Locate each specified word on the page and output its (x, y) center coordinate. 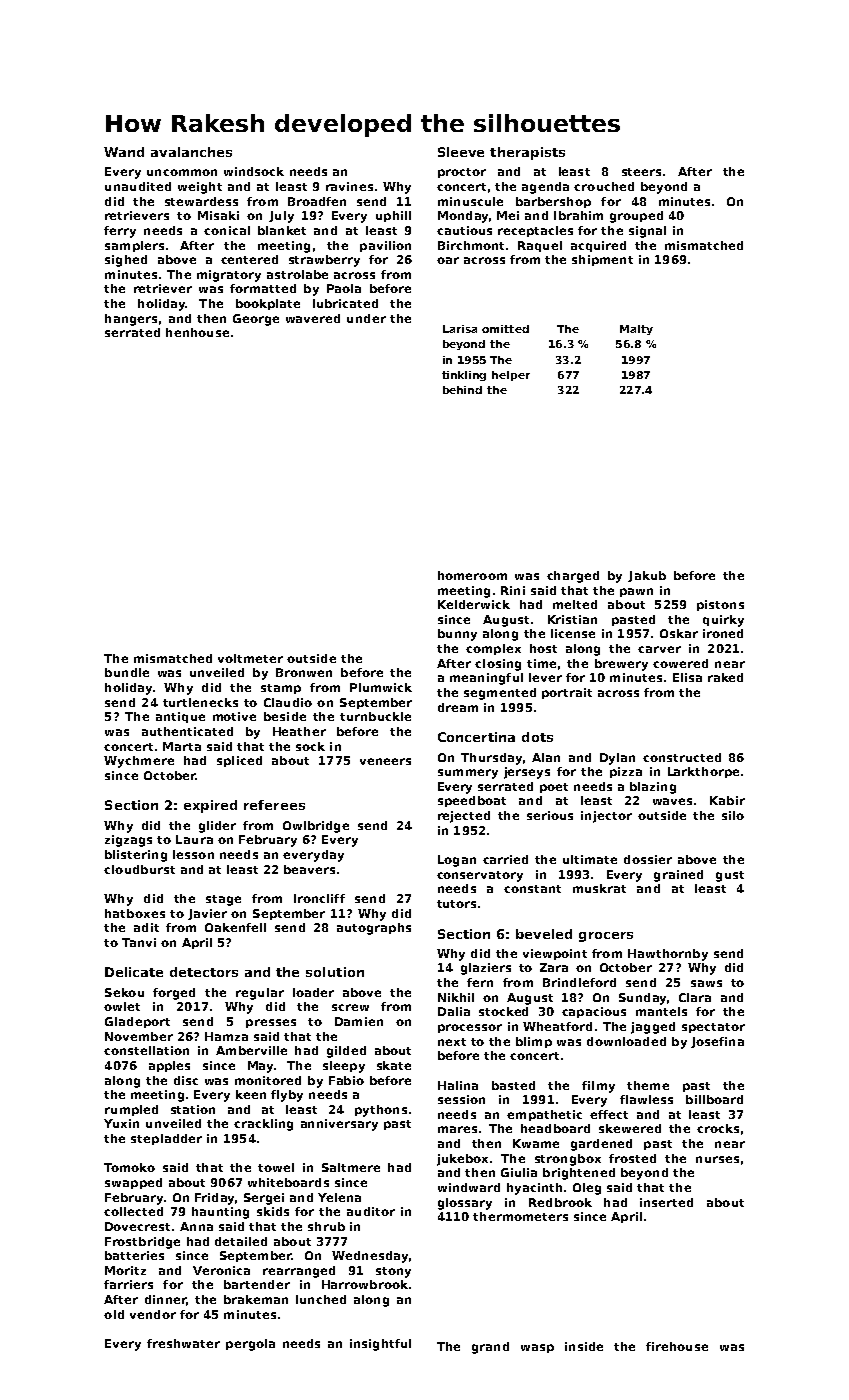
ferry (120, 232)
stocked (503, 1011)
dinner (165, 1299)
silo (733, 815)
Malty (636, 330)
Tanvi (139, 942)
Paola (344, 288)
